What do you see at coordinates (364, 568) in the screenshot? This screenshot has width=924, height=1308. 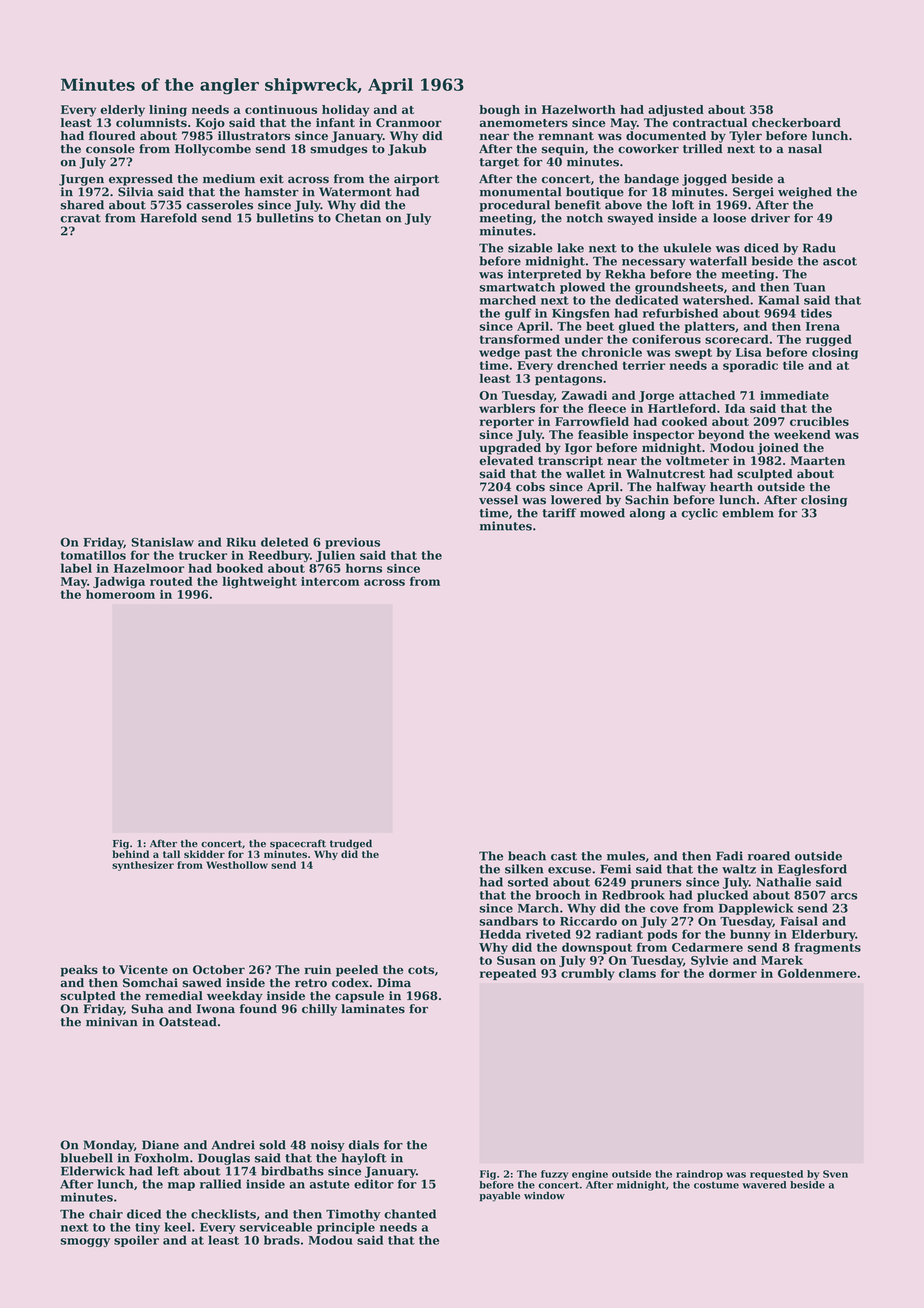 I see `horns` at bounding box center [364, 568].
